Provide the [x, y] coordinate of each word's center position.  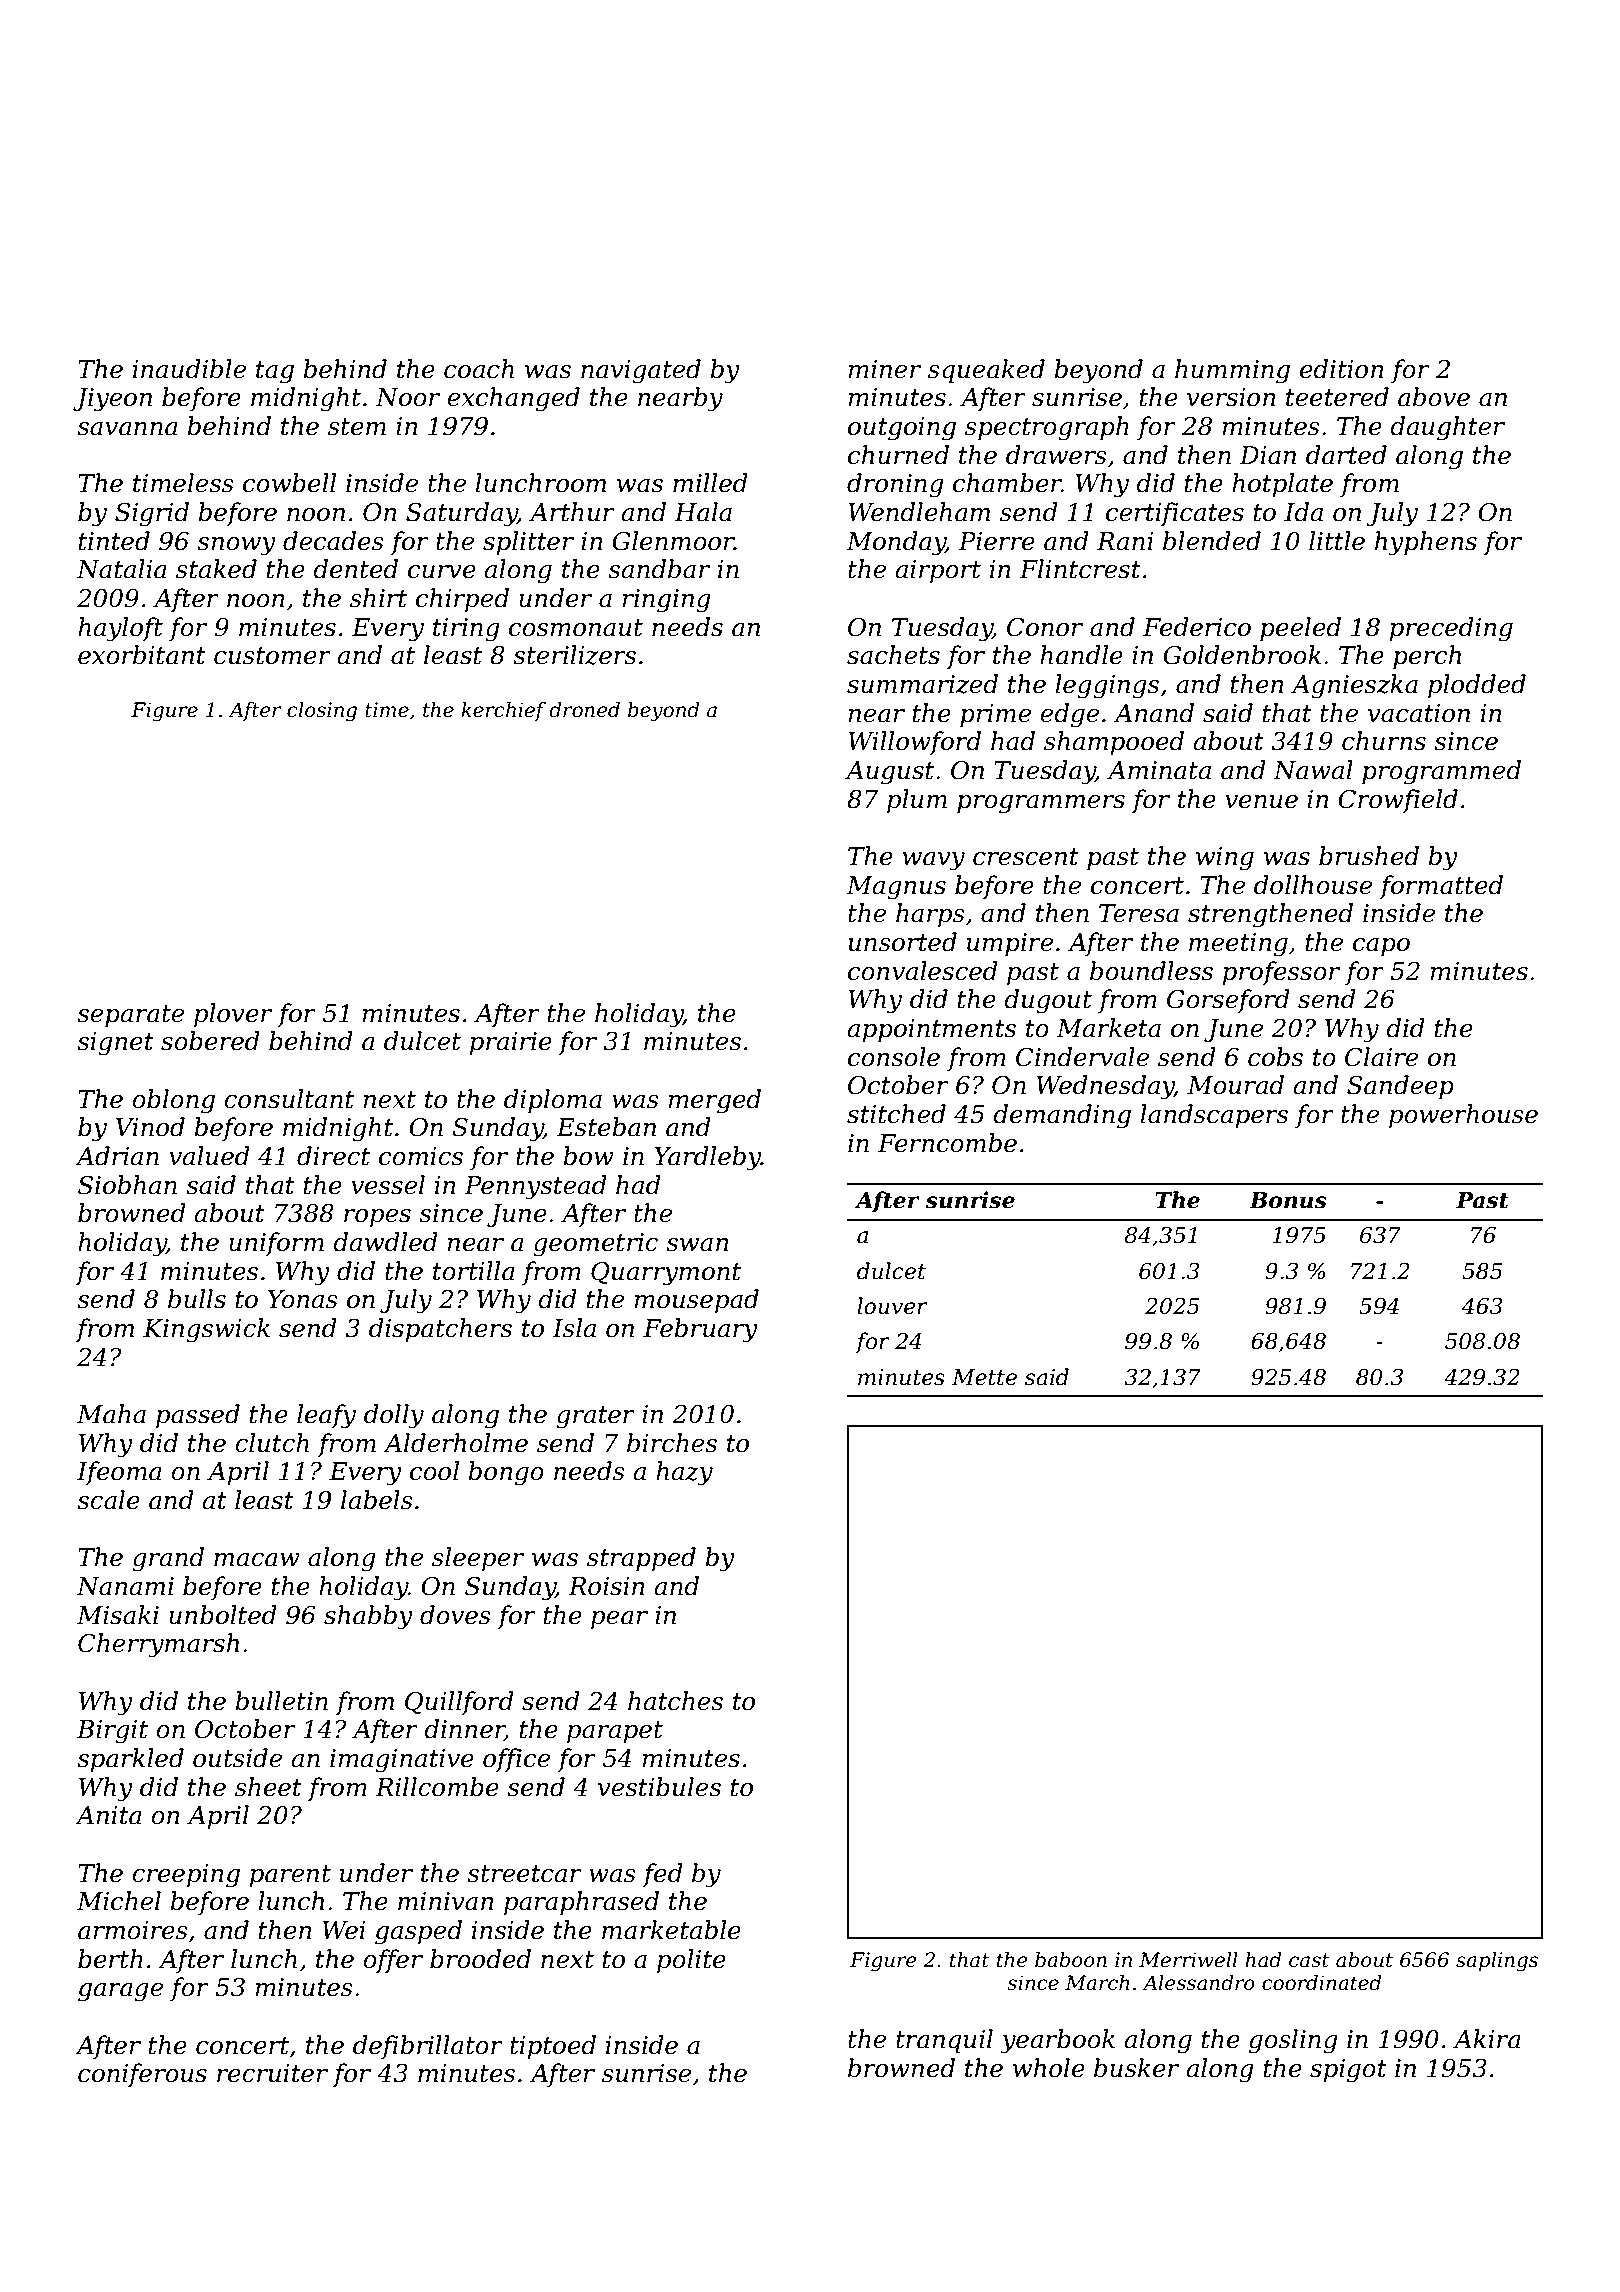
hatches [675, 1701]
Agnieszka [1354, 686]
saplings [1497, 1962]
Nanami [125, 1586]
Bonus [1288, 1200]
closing [322, 712]
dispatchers [440, 1330]
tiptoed [553, 2047]
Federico [1197, 627]
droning [895, 485]
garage [120, 1992]
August [889, 773]
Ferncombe [947, 1143]
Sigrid [152, 514]
